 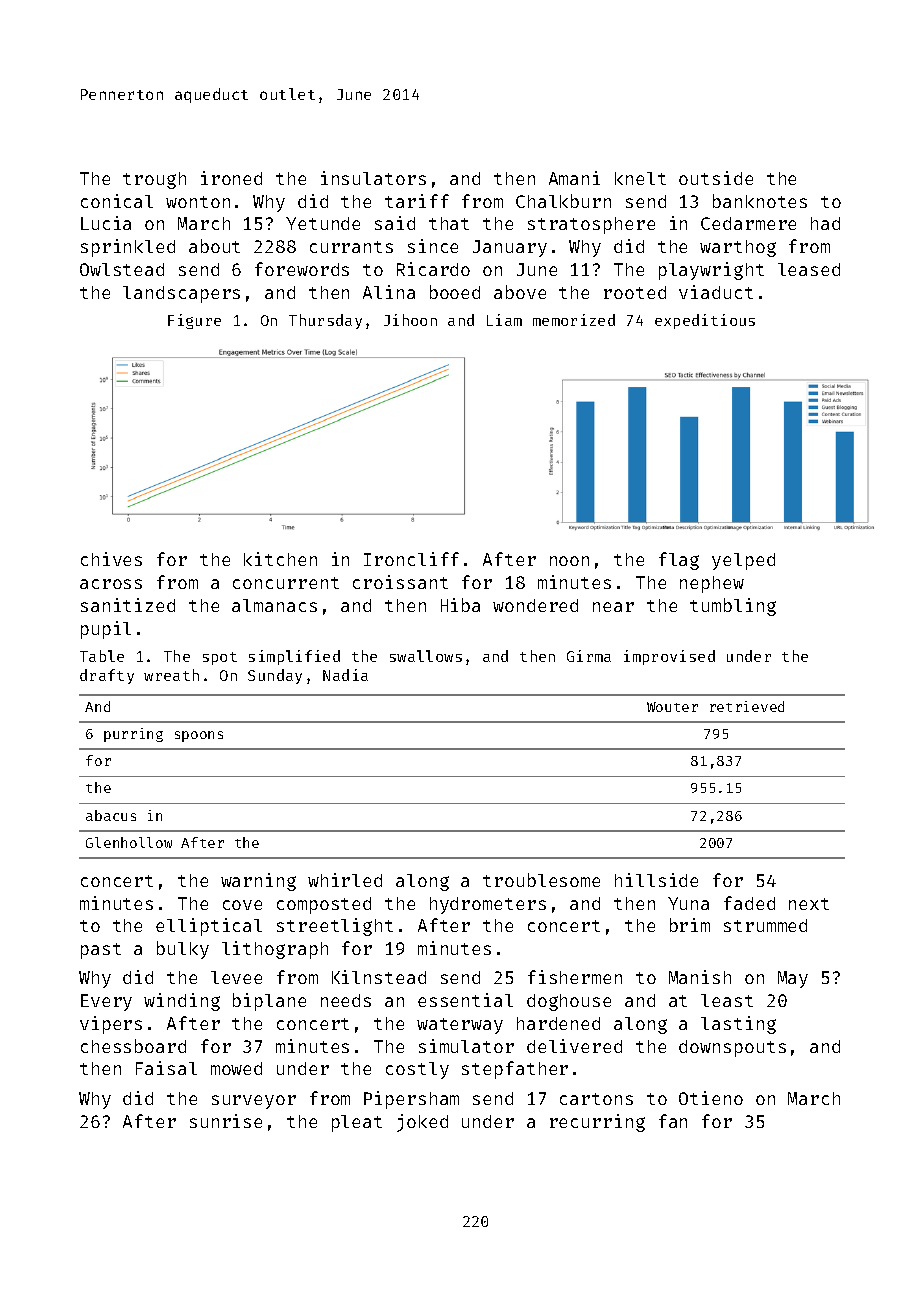 I want to click on spoons, so click(x=199, y=736).
